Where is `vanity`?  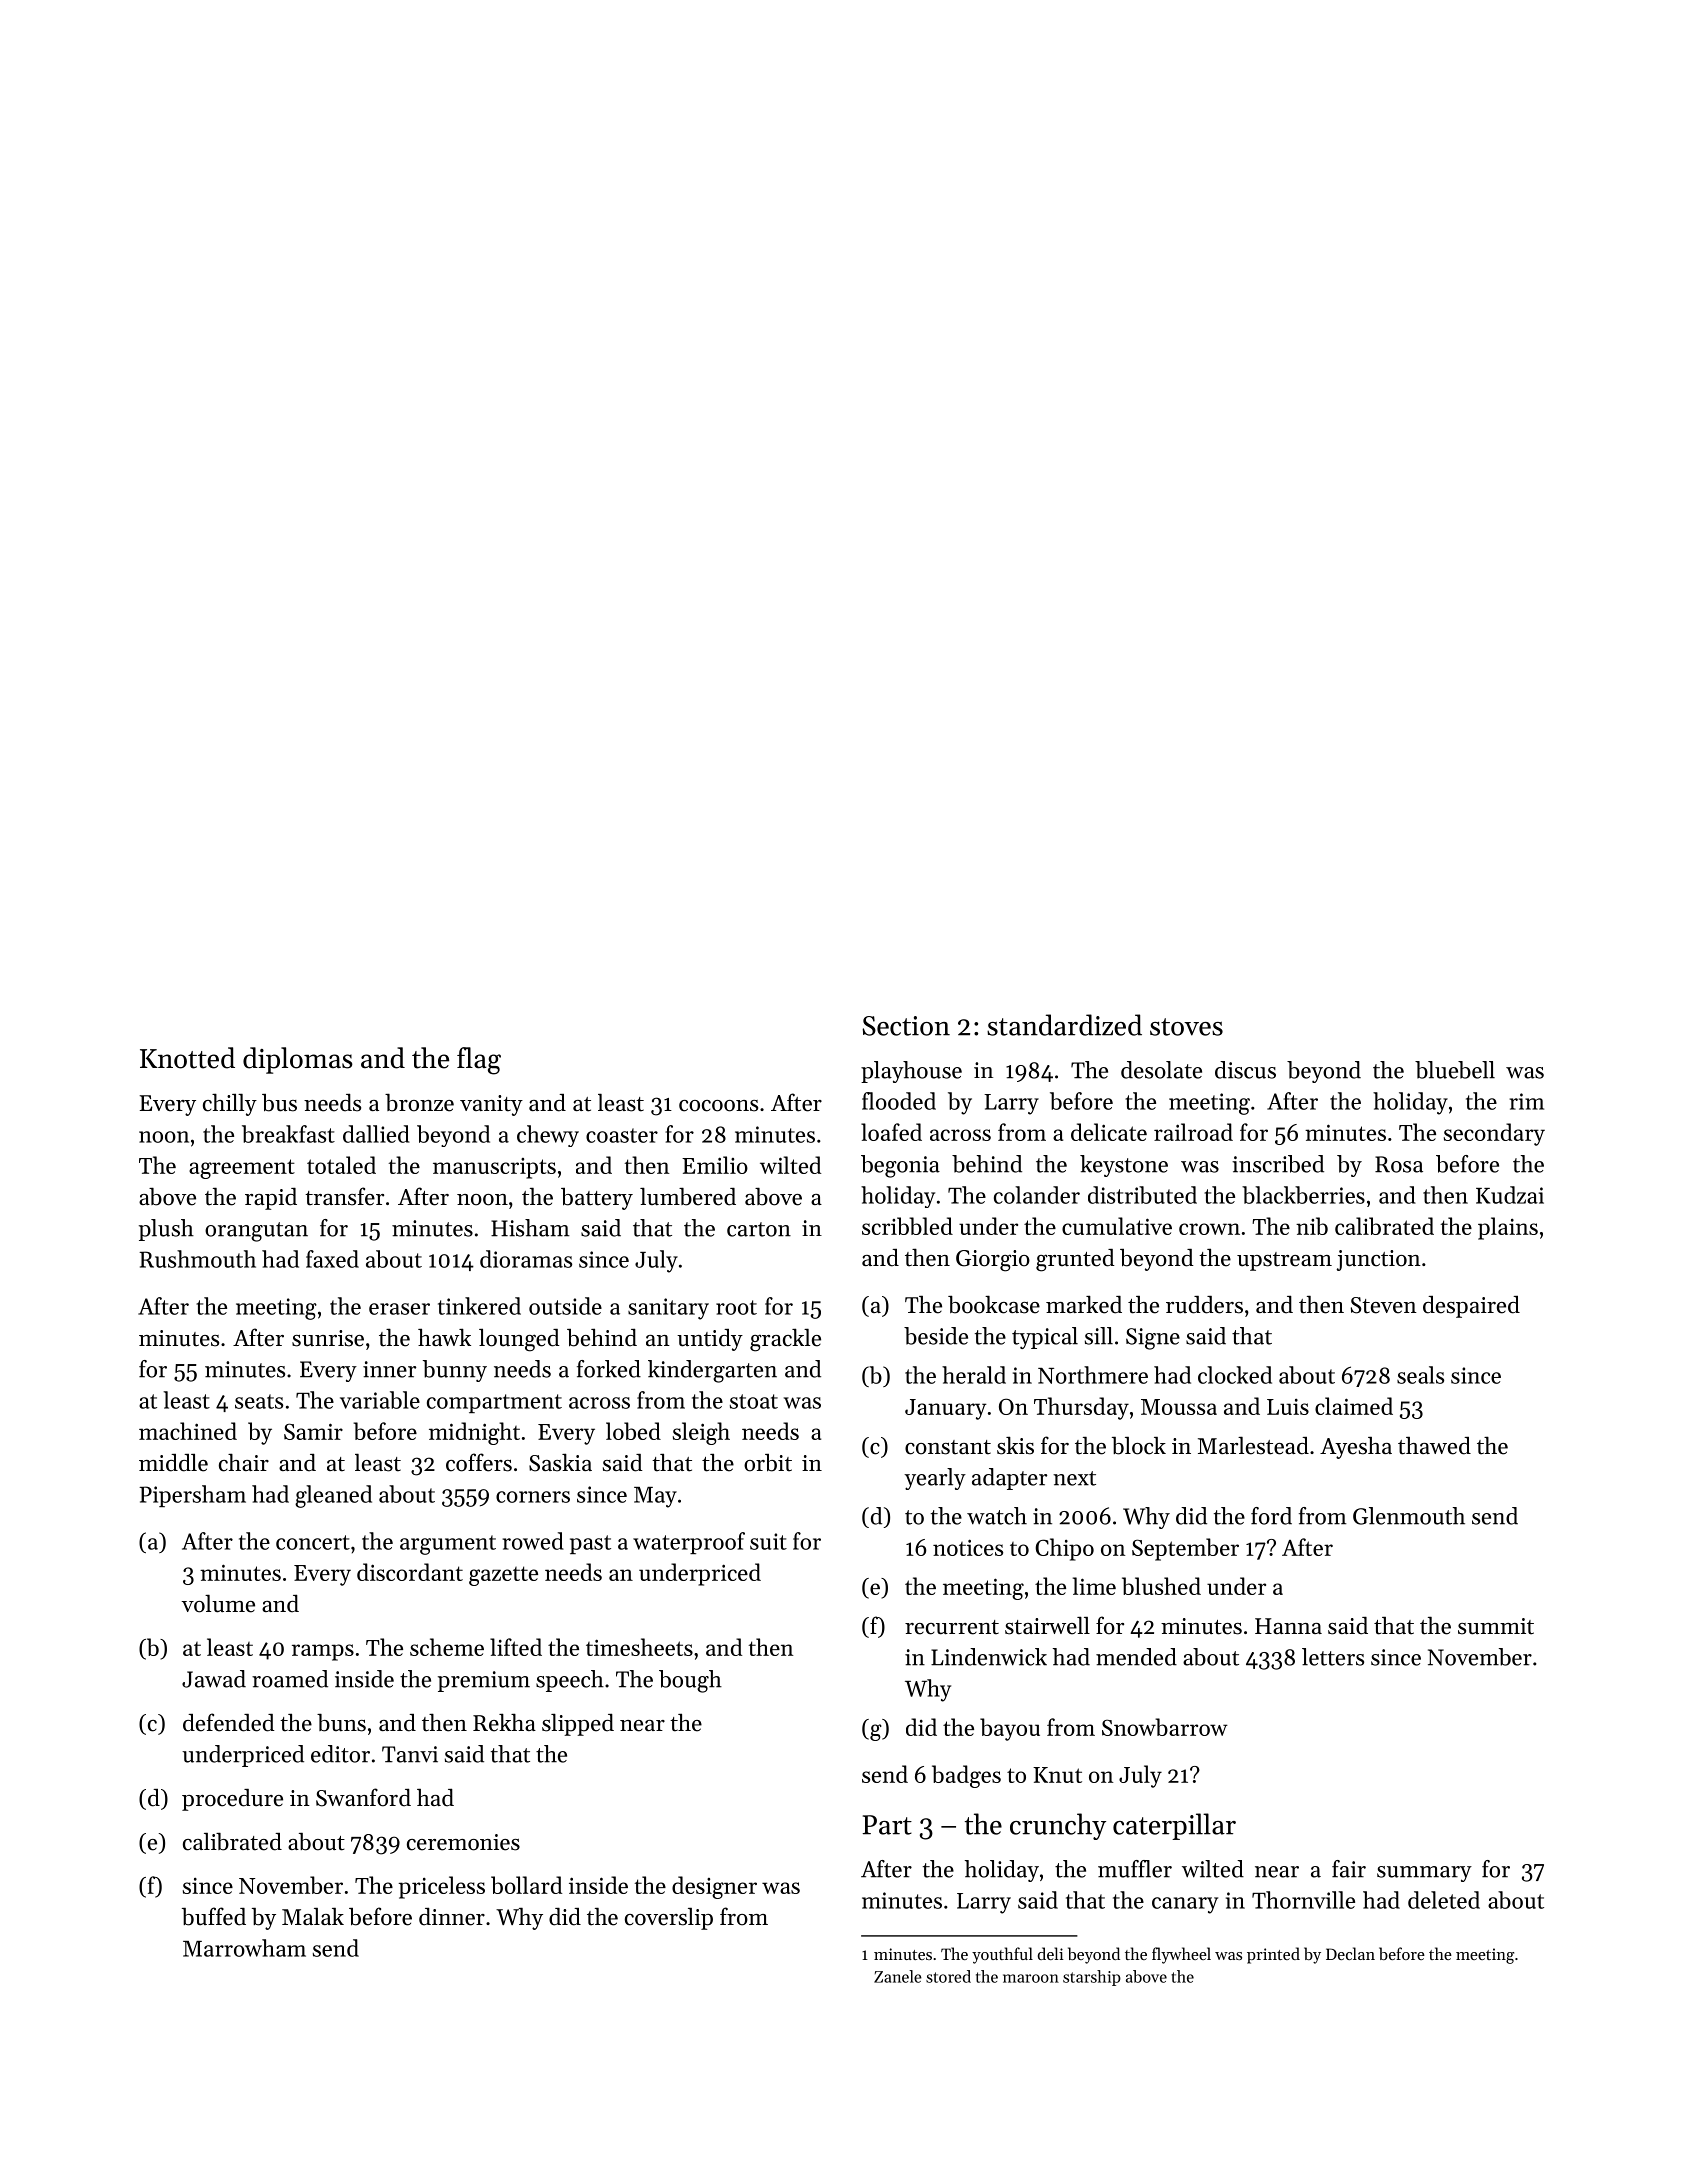 vanity is located at coordinates (491, 1105).
